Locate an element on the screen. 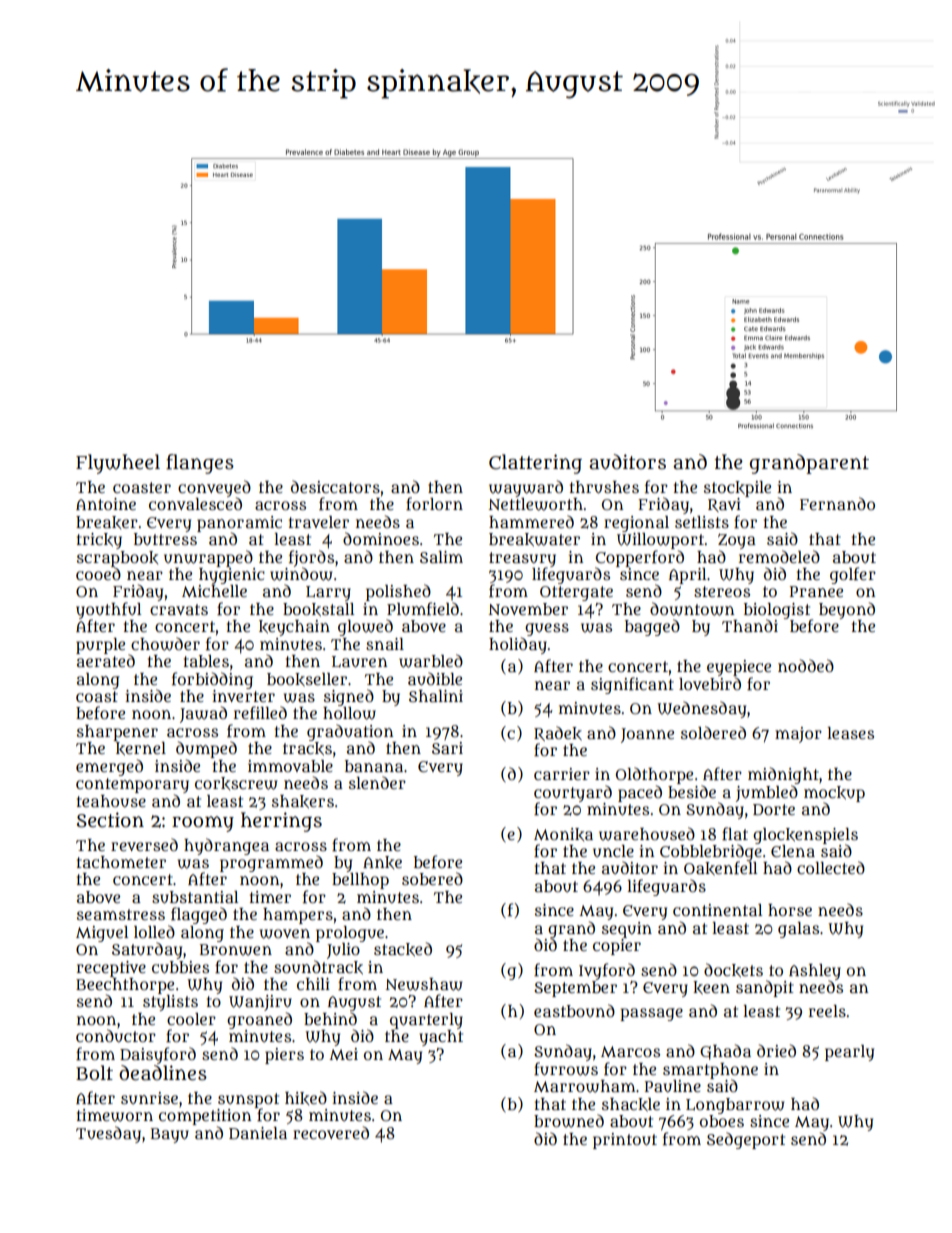 Image resolution: width=952 pixels, height=1233 pixels. Copperford is located at coordinates (640, 558).
